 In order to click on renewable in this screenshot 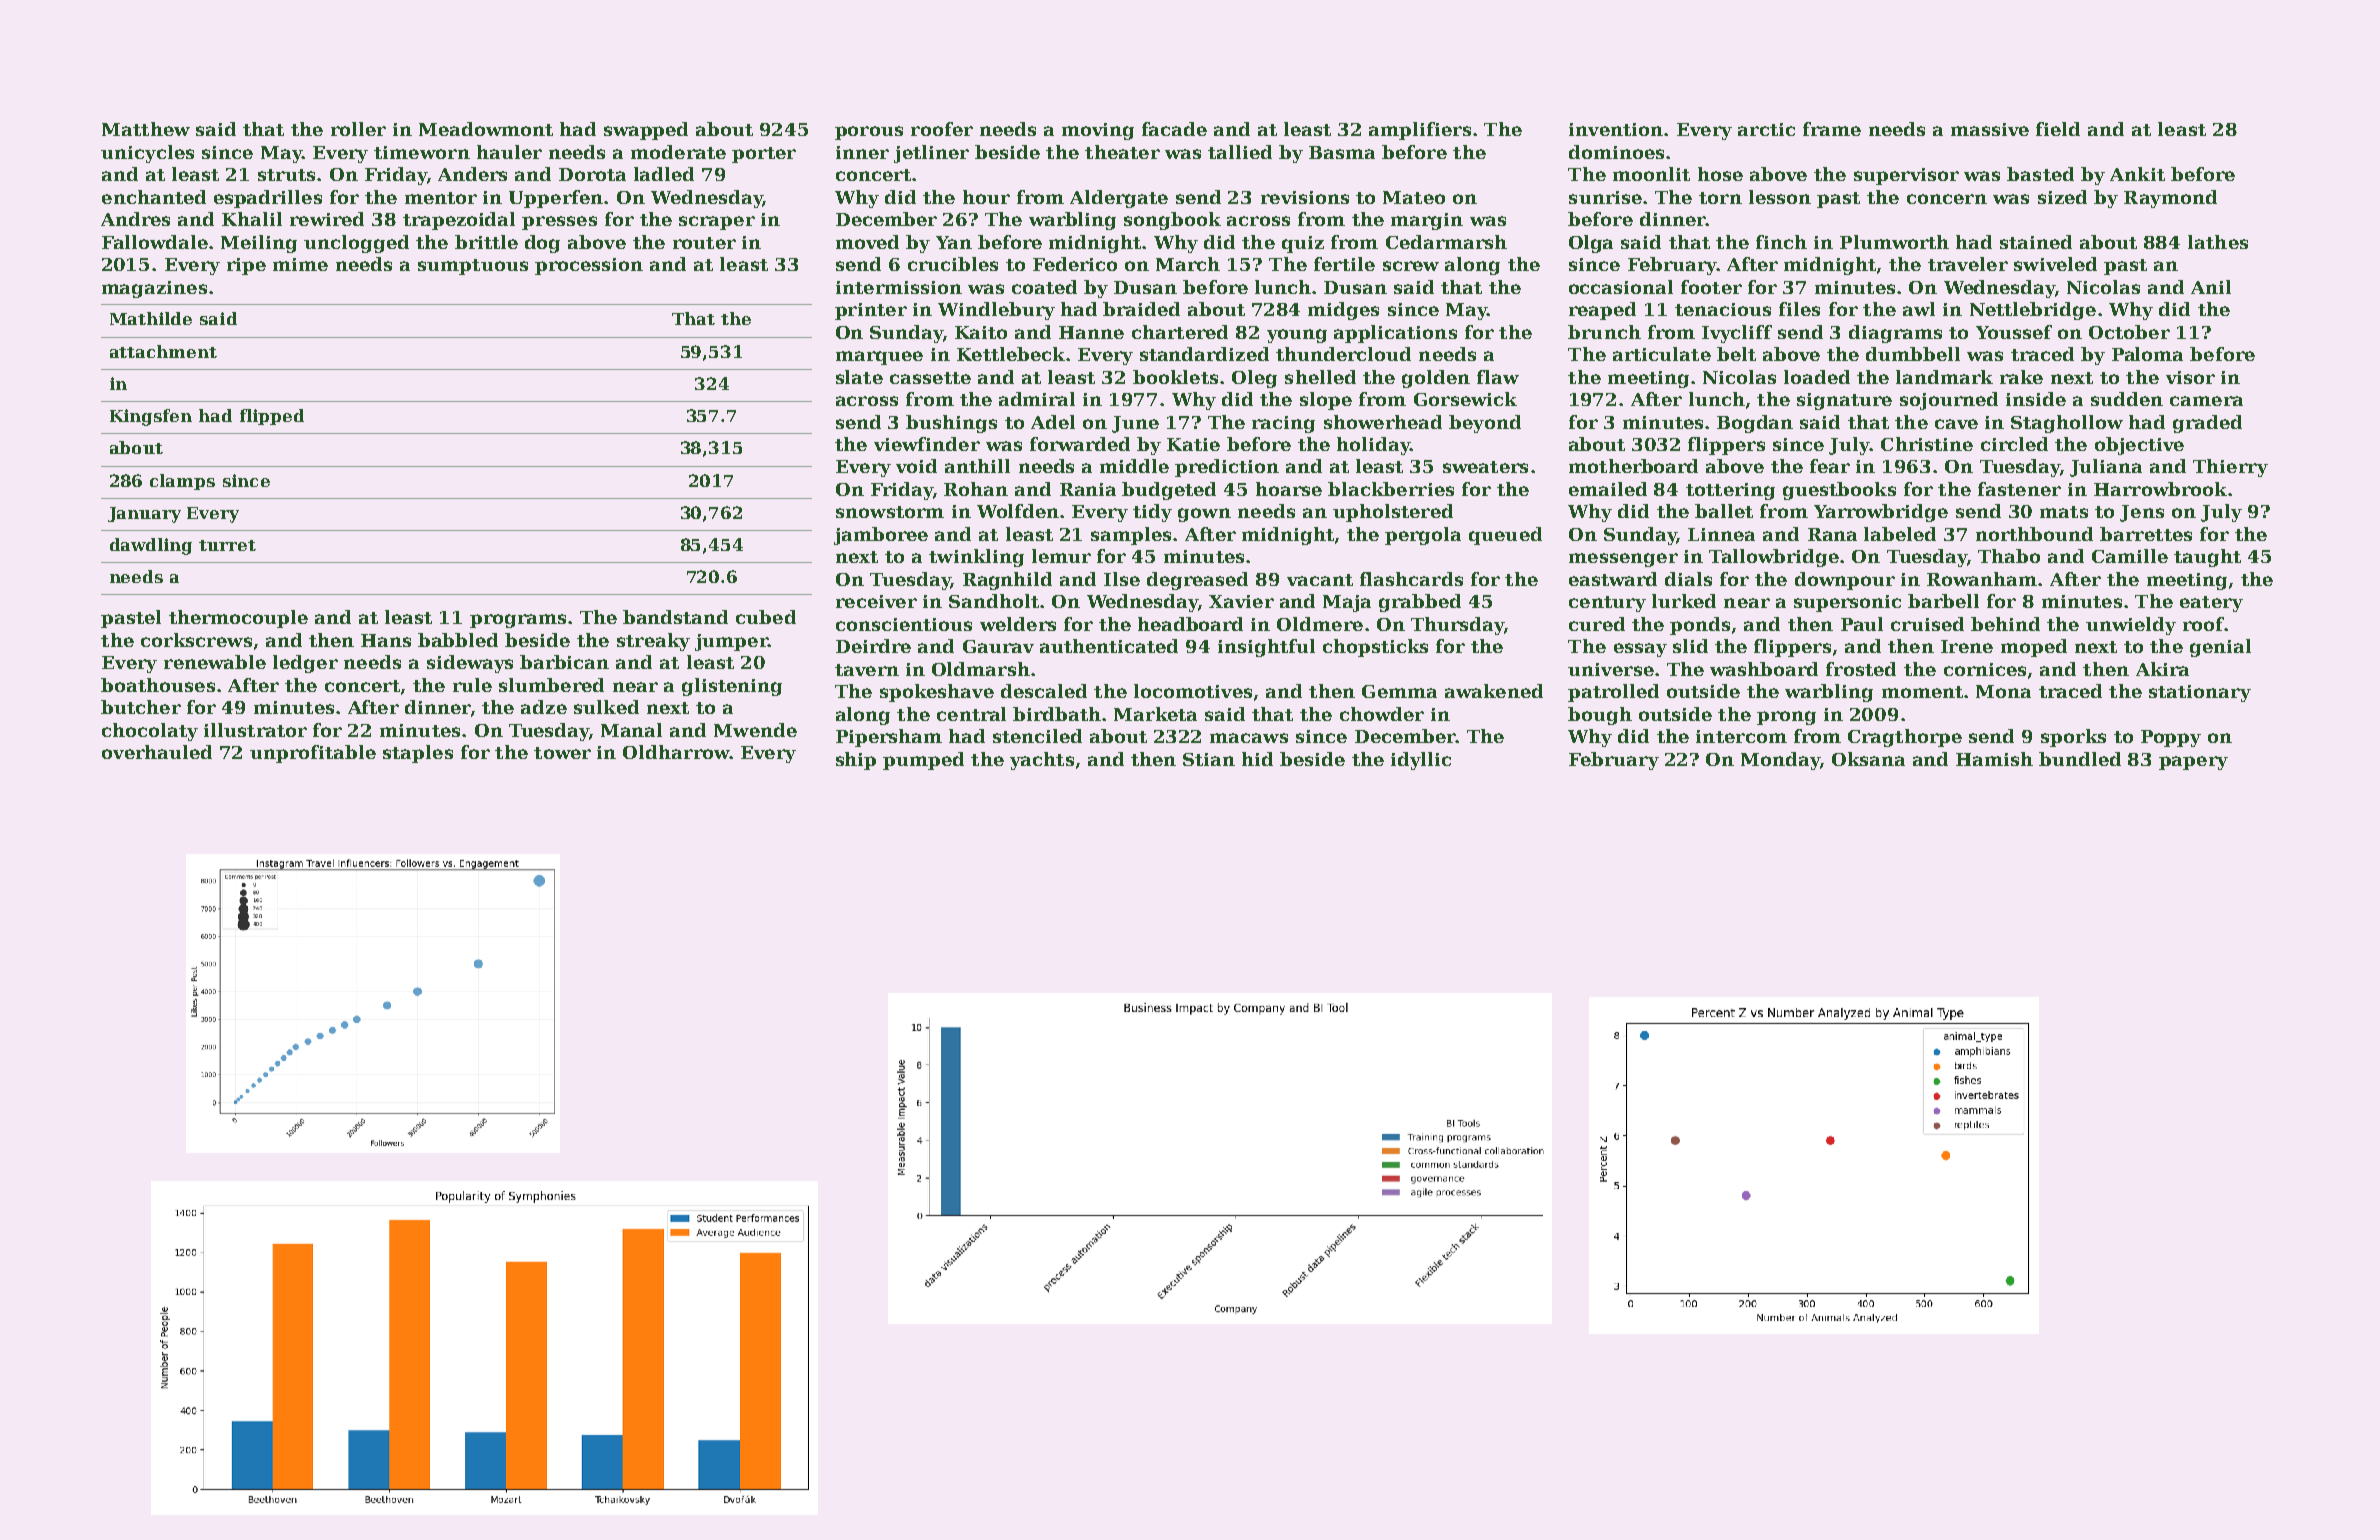, I will do `click(215, 662)`.
